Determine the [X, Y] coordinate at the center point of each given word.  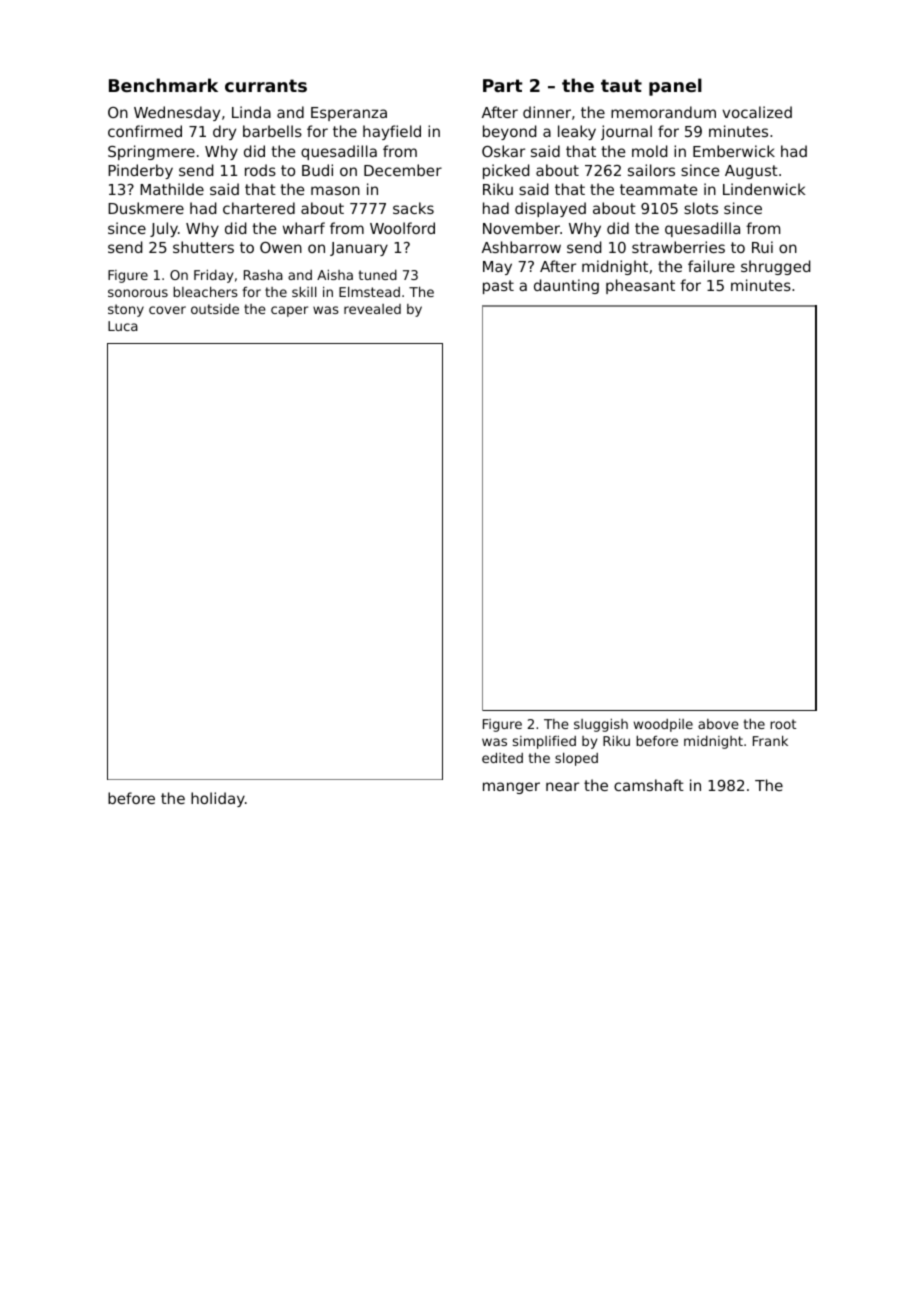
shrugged [775, 267]
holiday [218, 799]
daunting [566, 286]
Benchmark [163, 85]
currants [266, 85]
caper [289, 311]
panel [675, 87]
